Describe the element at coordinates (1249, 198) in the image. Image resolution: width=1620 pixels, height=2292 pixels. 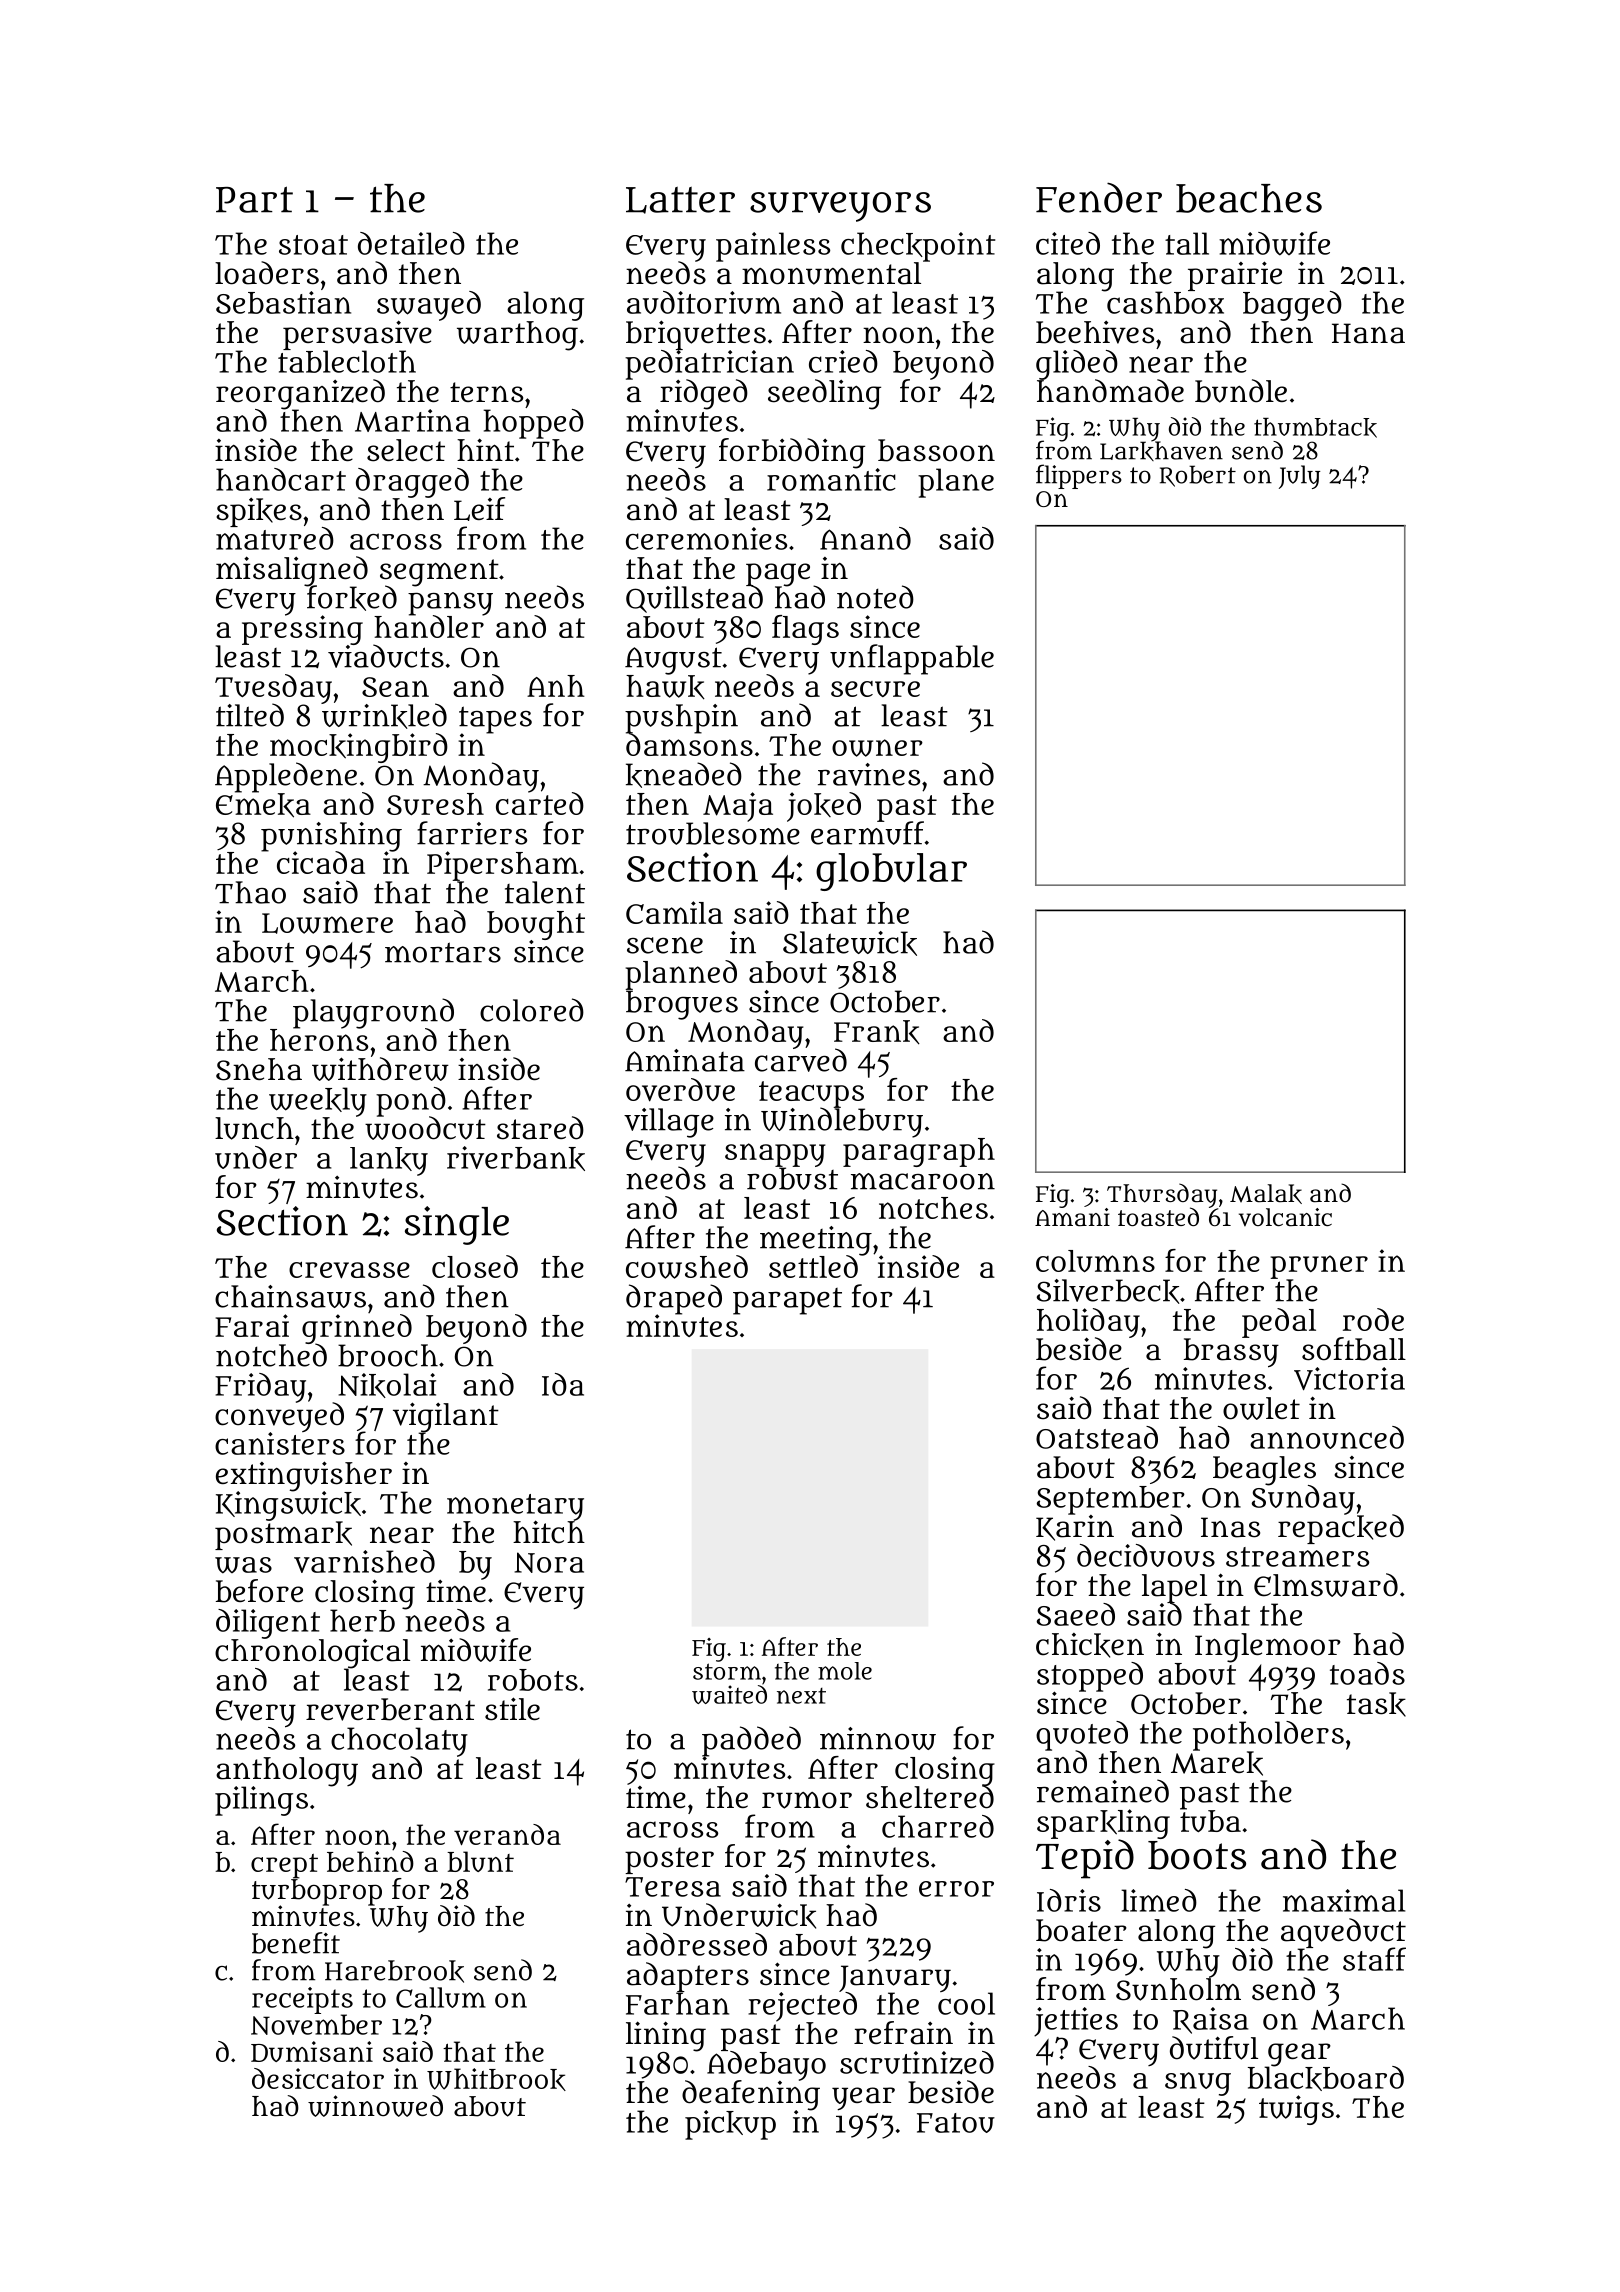
I see `beaches` at that location.
